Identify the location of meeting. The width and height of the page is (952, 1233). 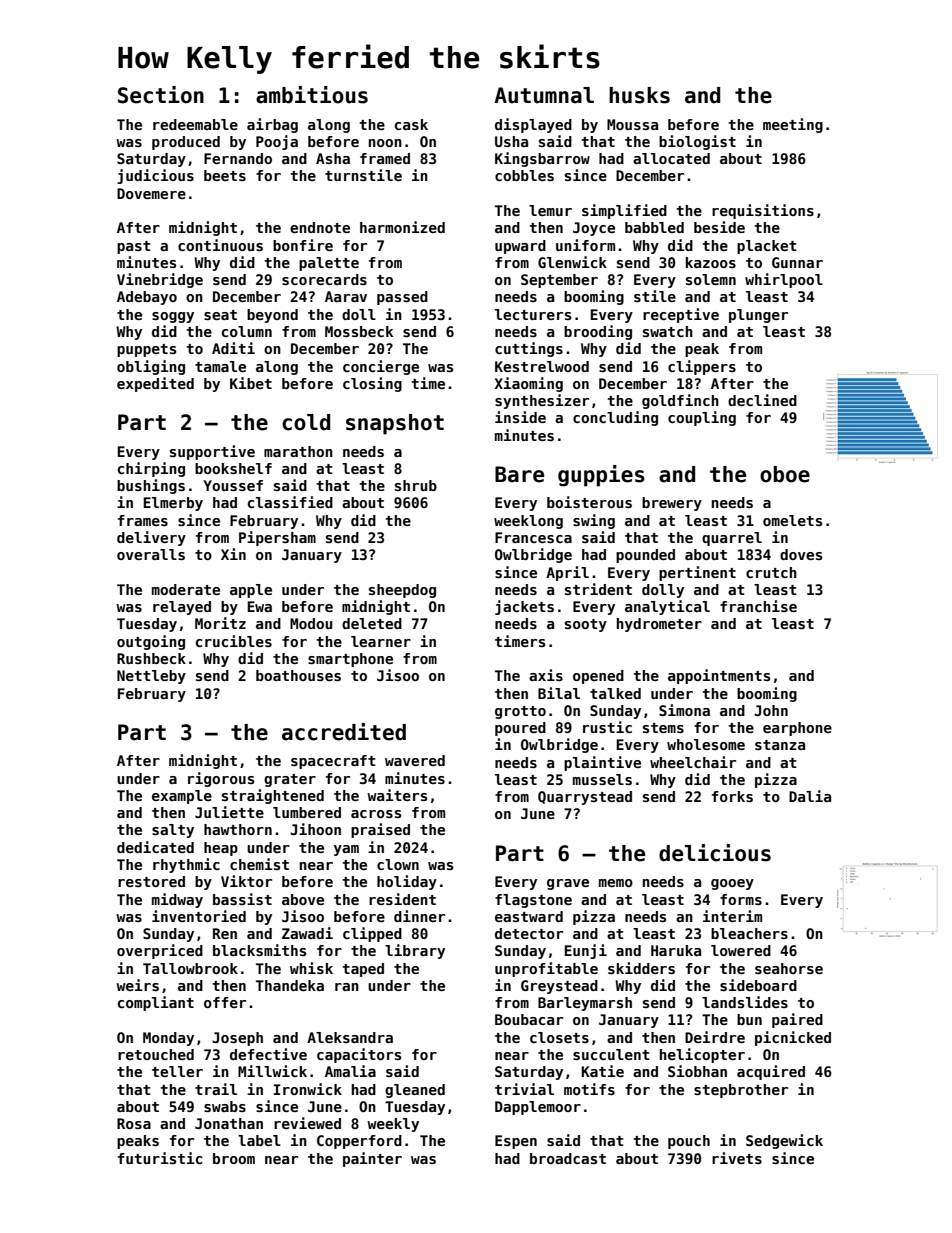
(793, 125).
